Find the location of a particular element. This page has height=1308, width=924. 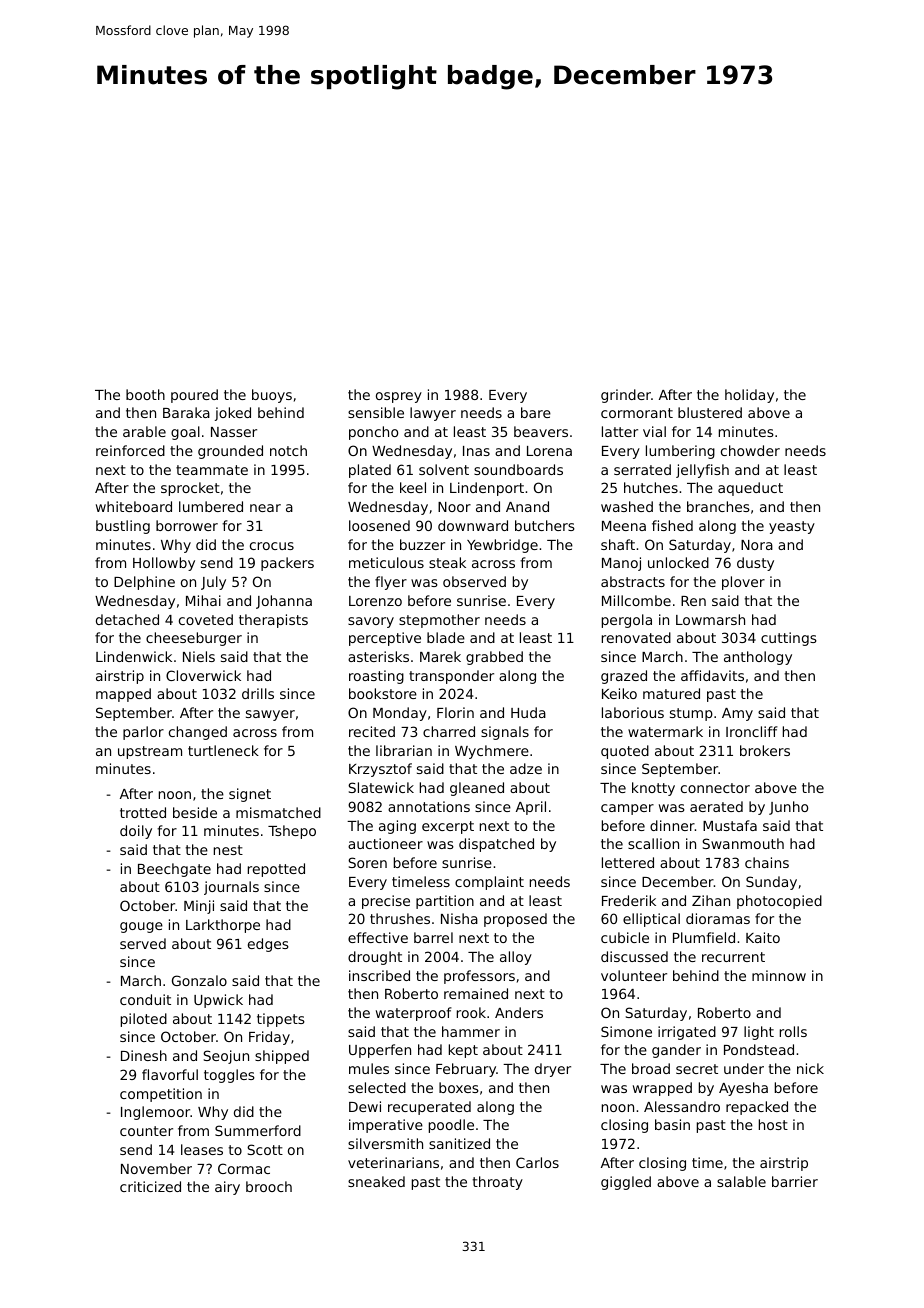

holiday is located at coordinates (749, 396).
